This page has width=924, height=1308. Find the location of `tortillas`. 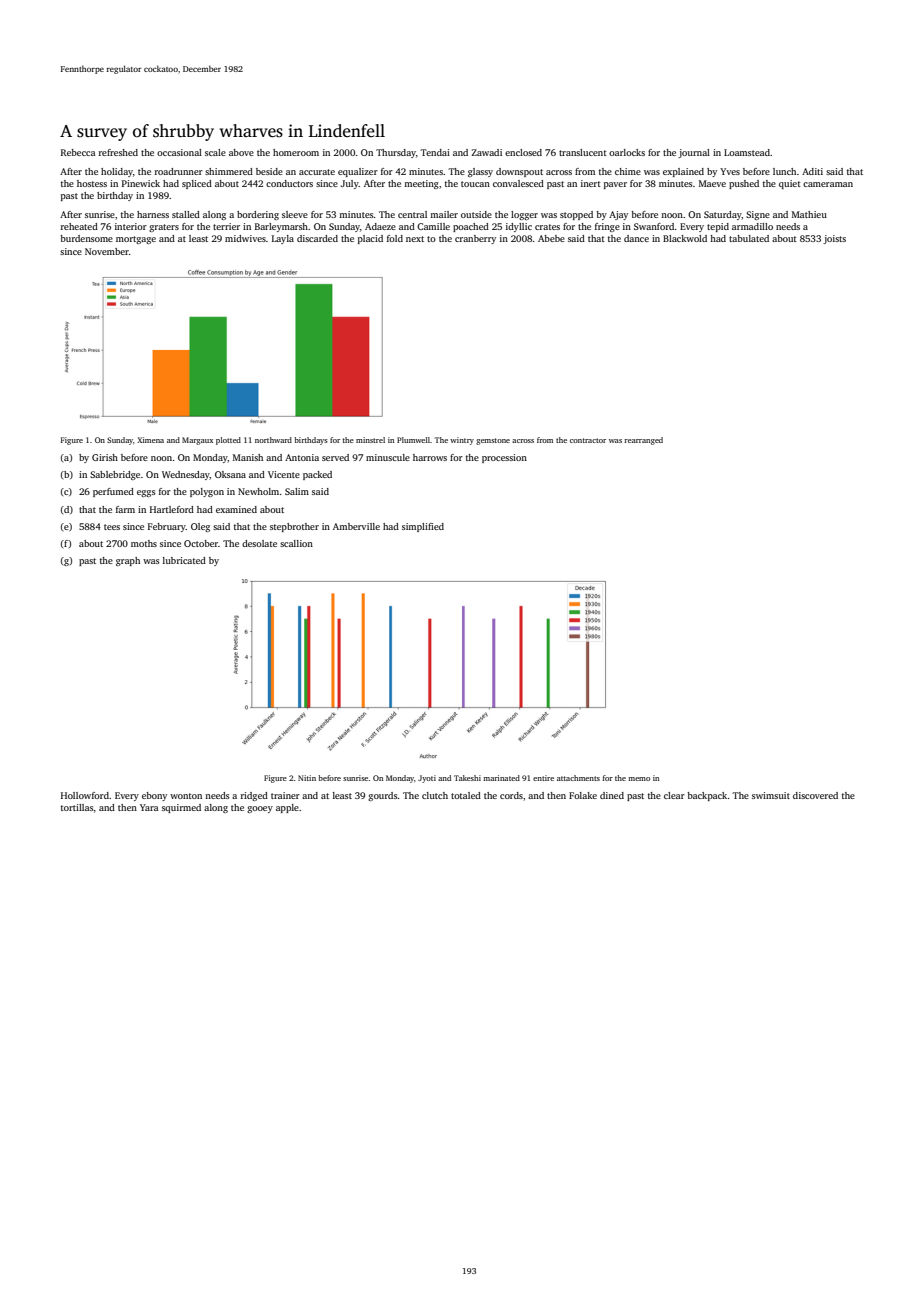

tortillas is located at coordinates (77, 807).
